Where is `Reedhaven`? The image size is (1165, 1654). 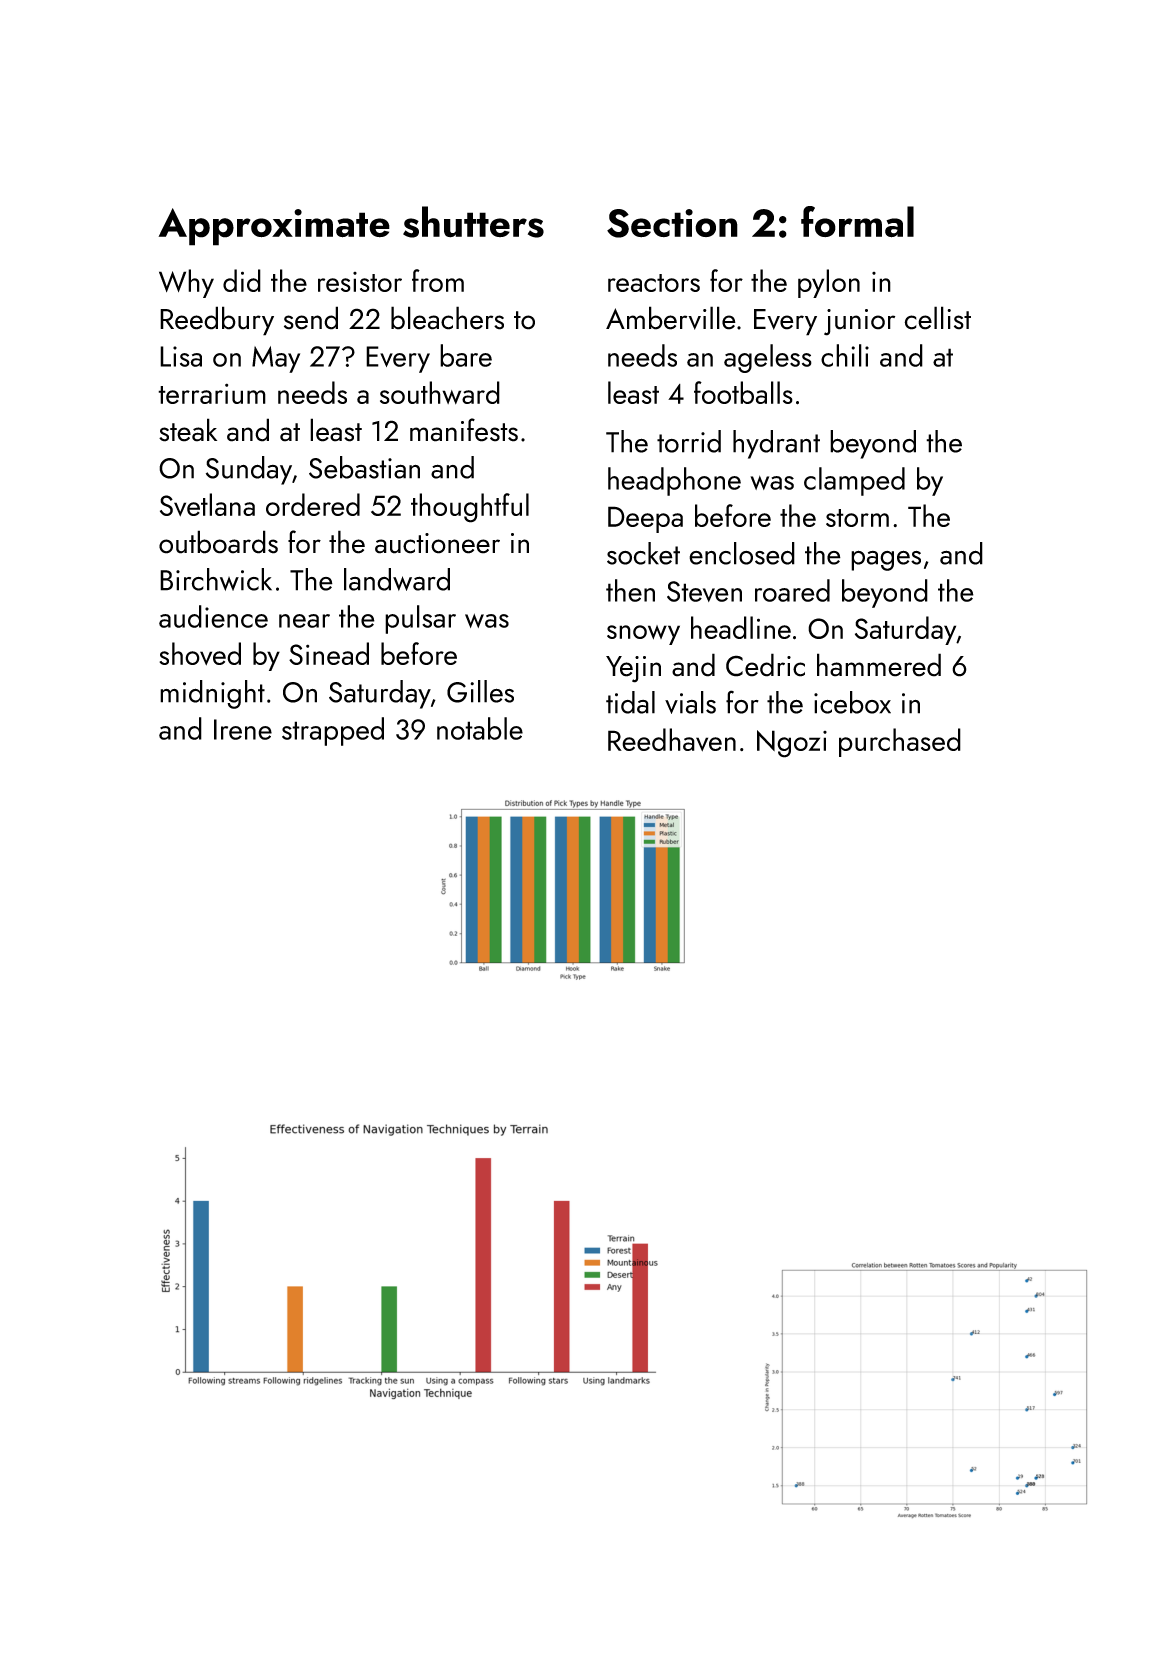 Reedhaven is located at coordinates (672, 740).
